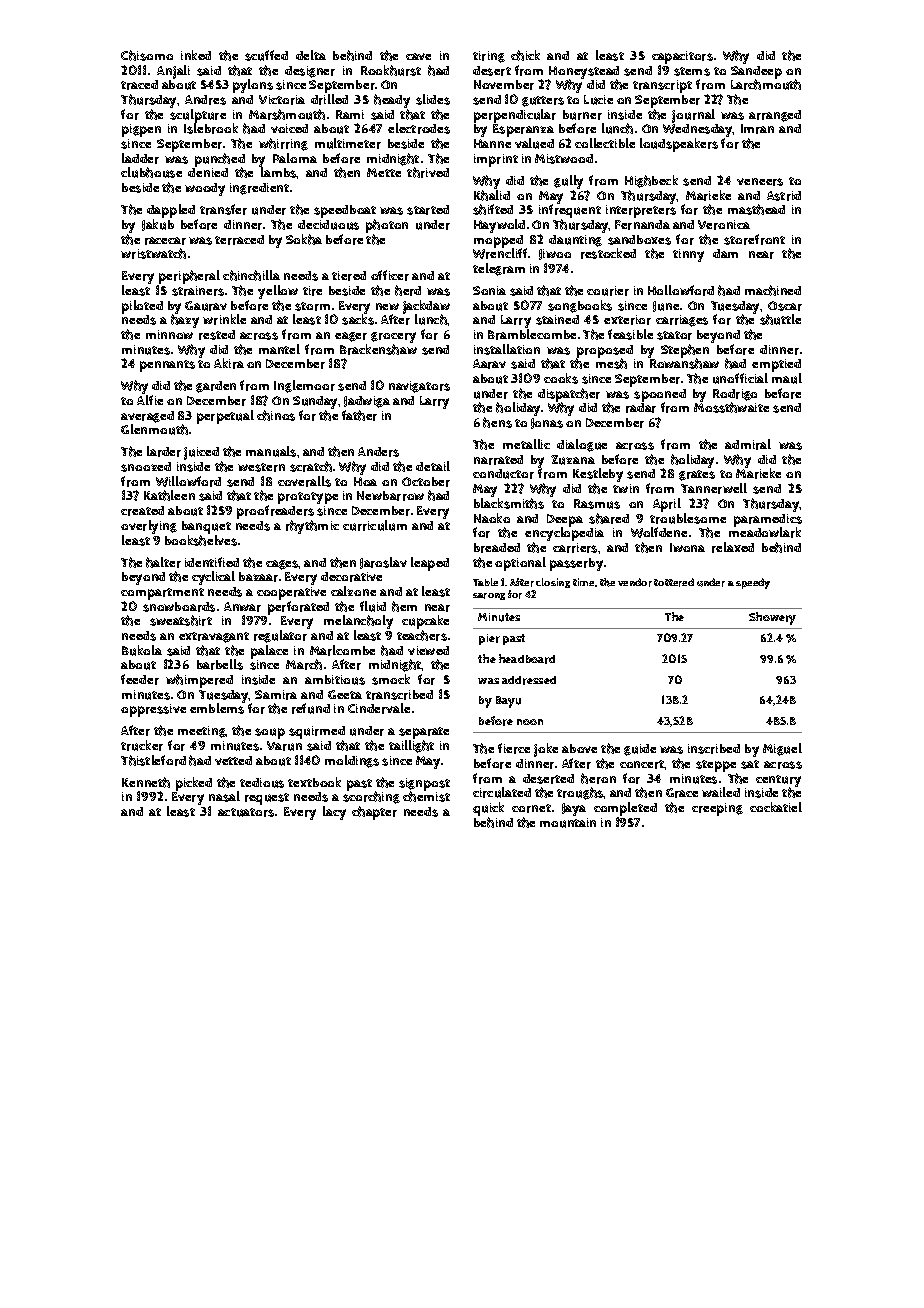 The width and height of the screenshot is (924, 1308). I want to click on mountain, so click(568, 823).
